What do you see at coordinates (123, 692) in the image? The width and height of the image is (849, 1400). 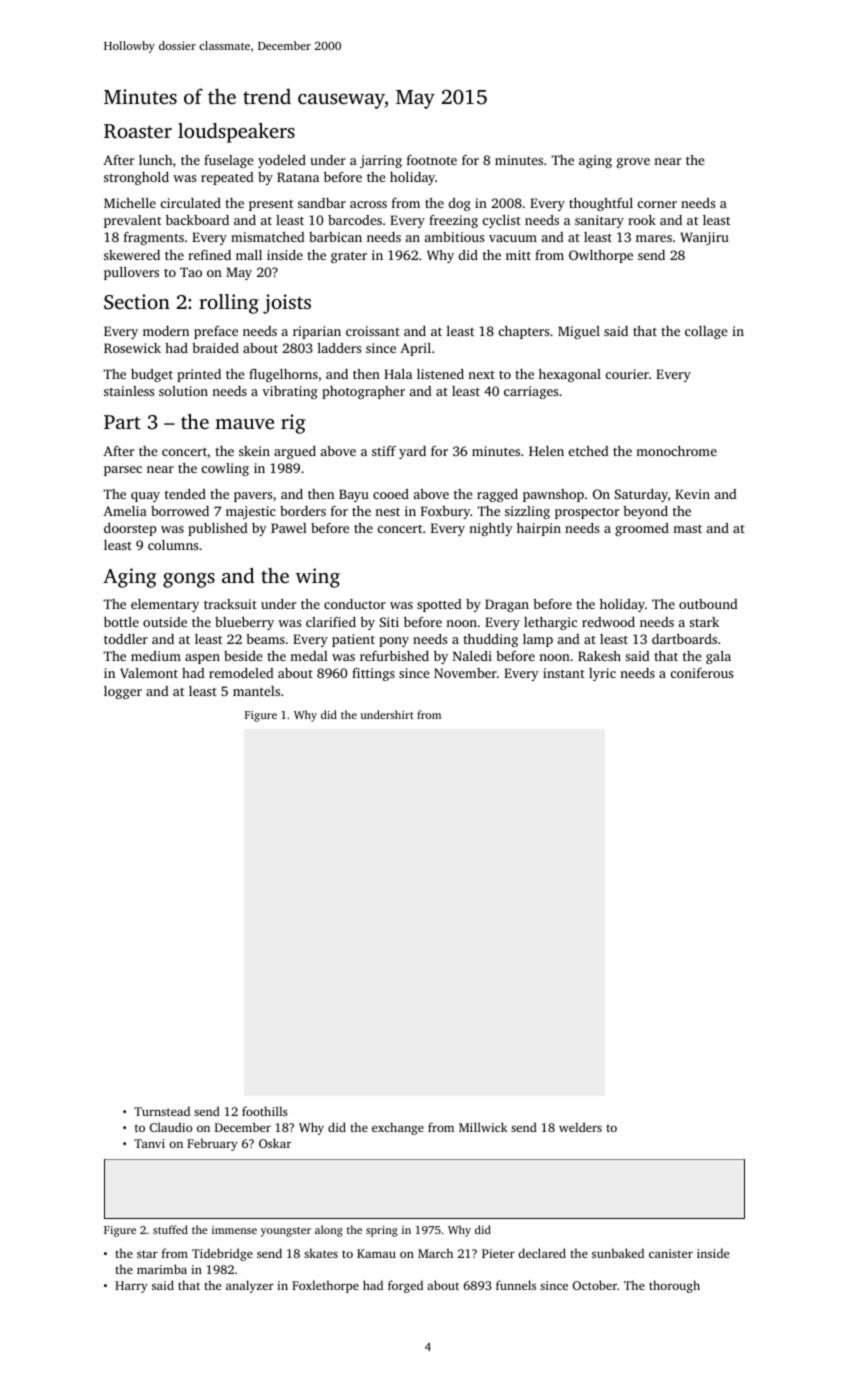 I see `logger` at bounding box center [123, 692].
